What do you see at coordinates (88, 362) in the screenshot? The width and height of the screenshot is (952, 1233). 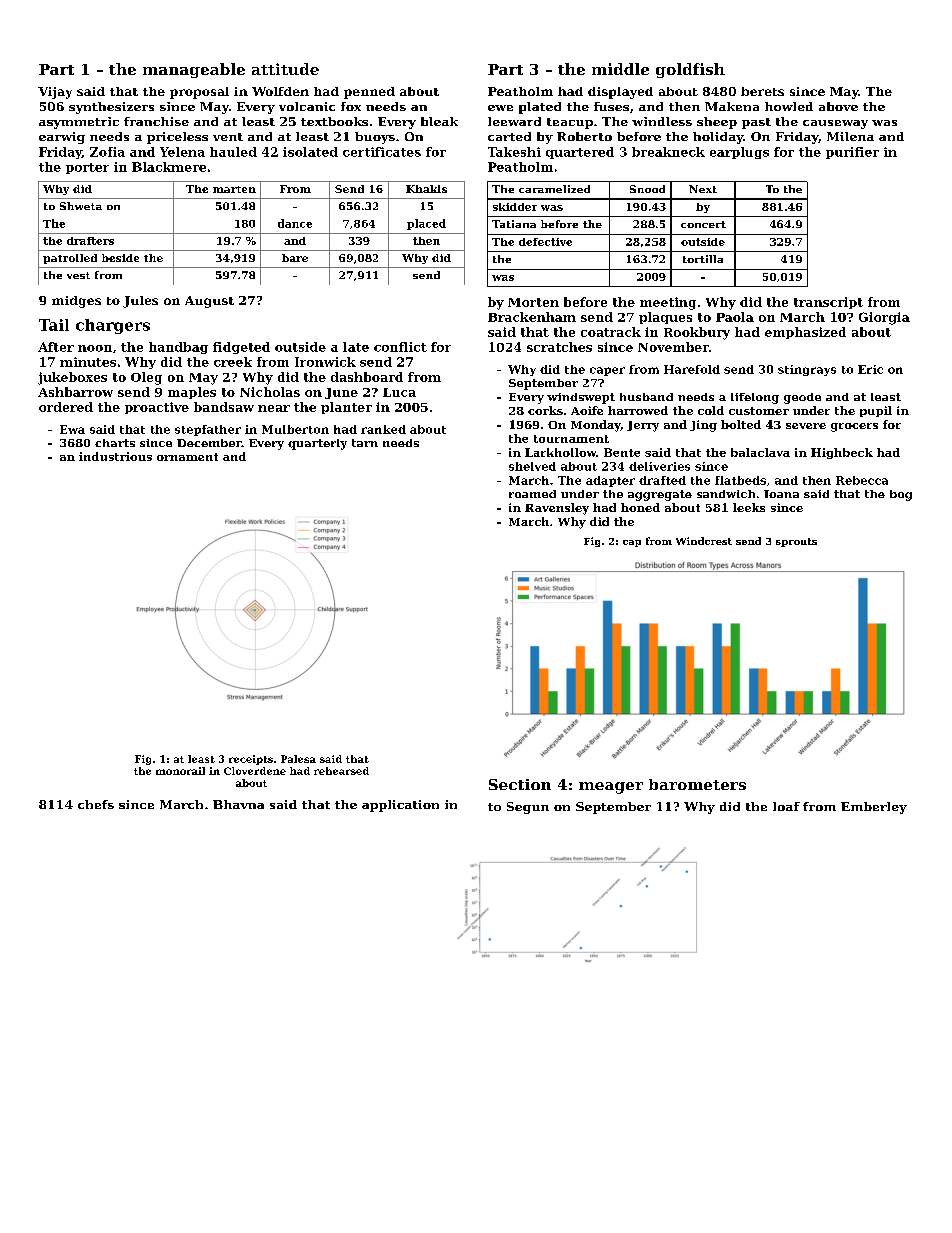 I see `minutes` at bounding box center [88, 362].
